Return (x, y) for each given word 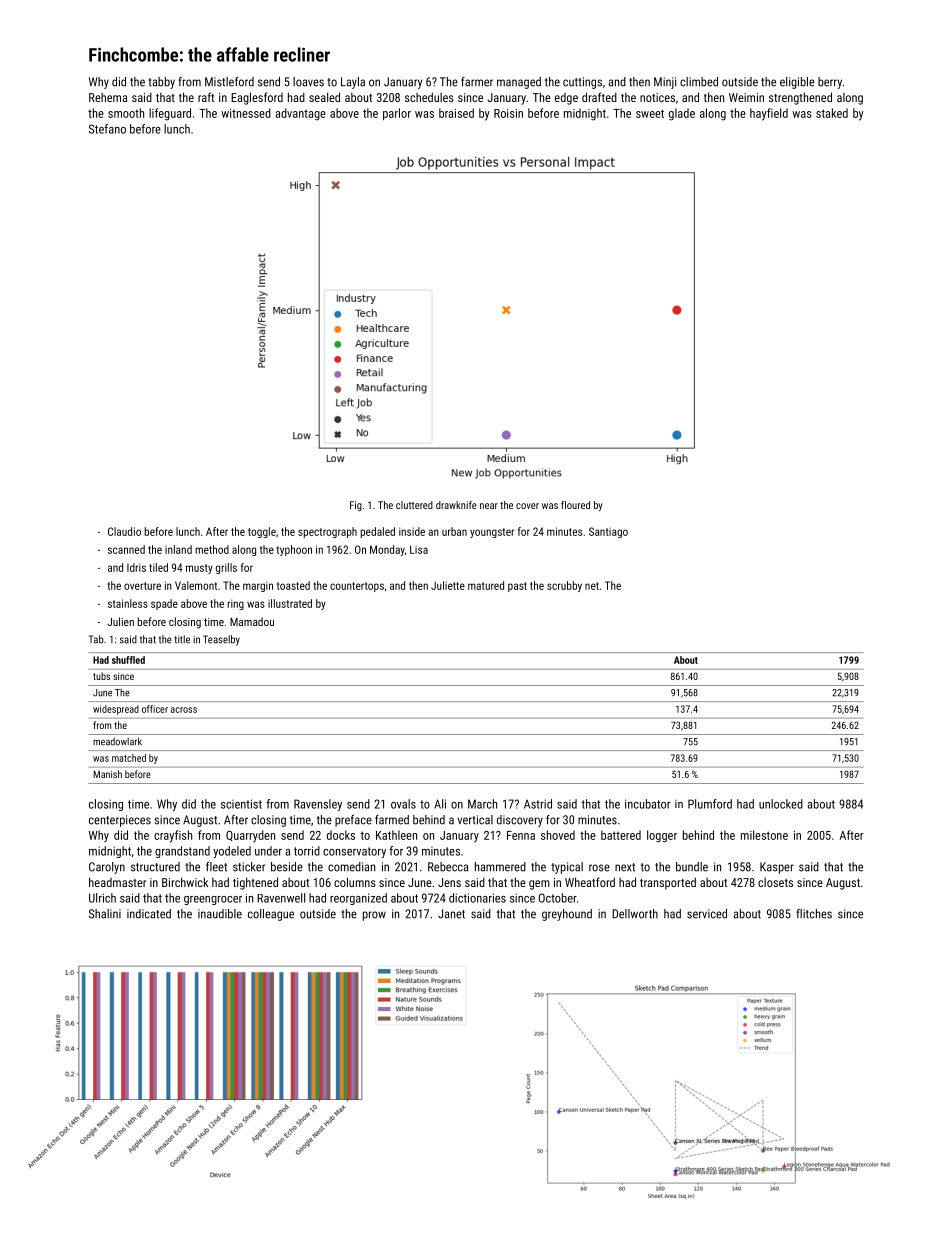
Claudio (124, 531)
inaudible (220, 914)
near (489, 506)
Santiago (608, 532)
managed (519, 83)
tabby (161, 83)
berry (830, 83)
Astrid (538, 804)
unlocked (781, 804)
